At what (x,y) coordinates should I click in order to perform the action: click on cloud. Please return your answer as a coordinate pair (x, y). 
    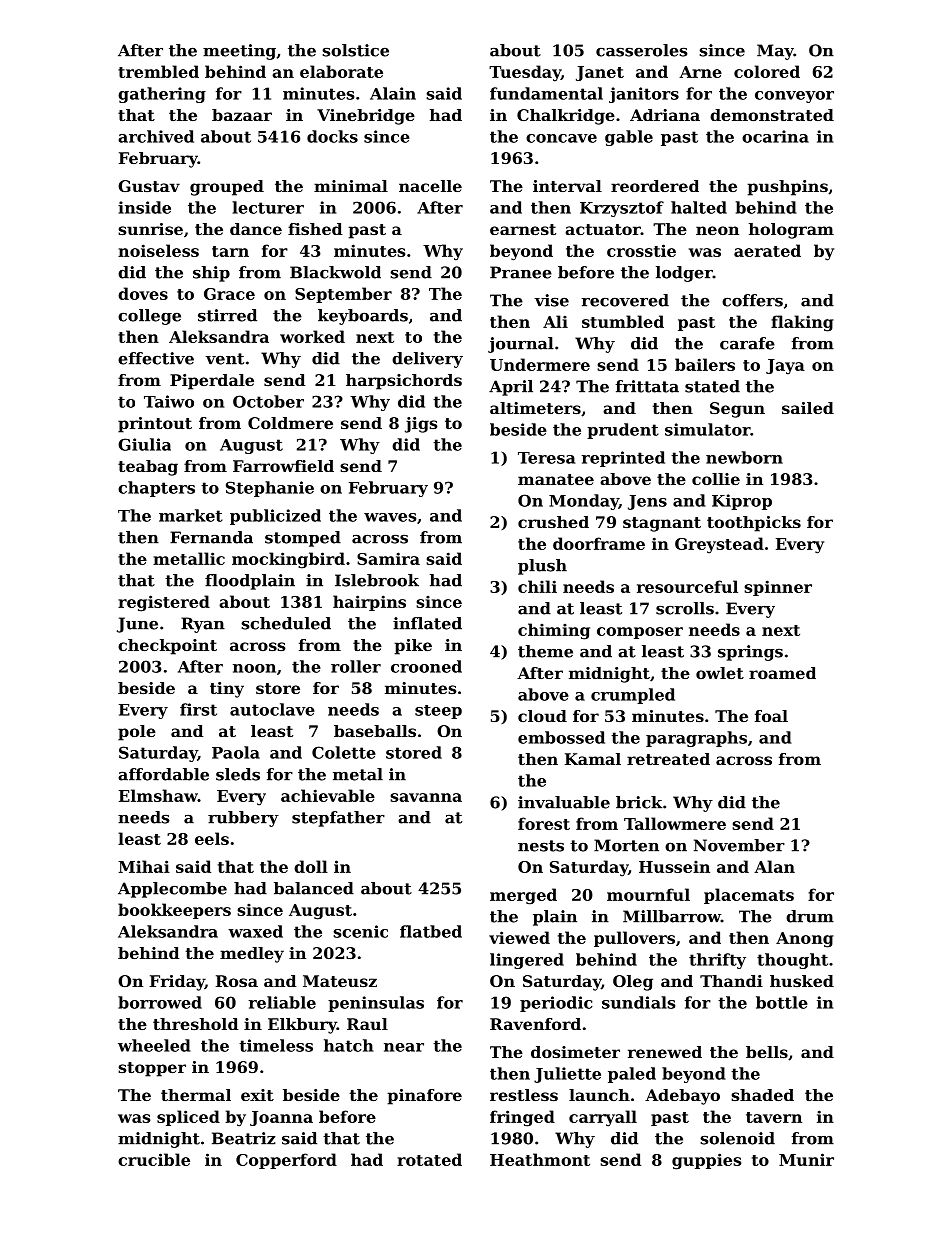
    Looking at the image, I should click on (542, 716).
